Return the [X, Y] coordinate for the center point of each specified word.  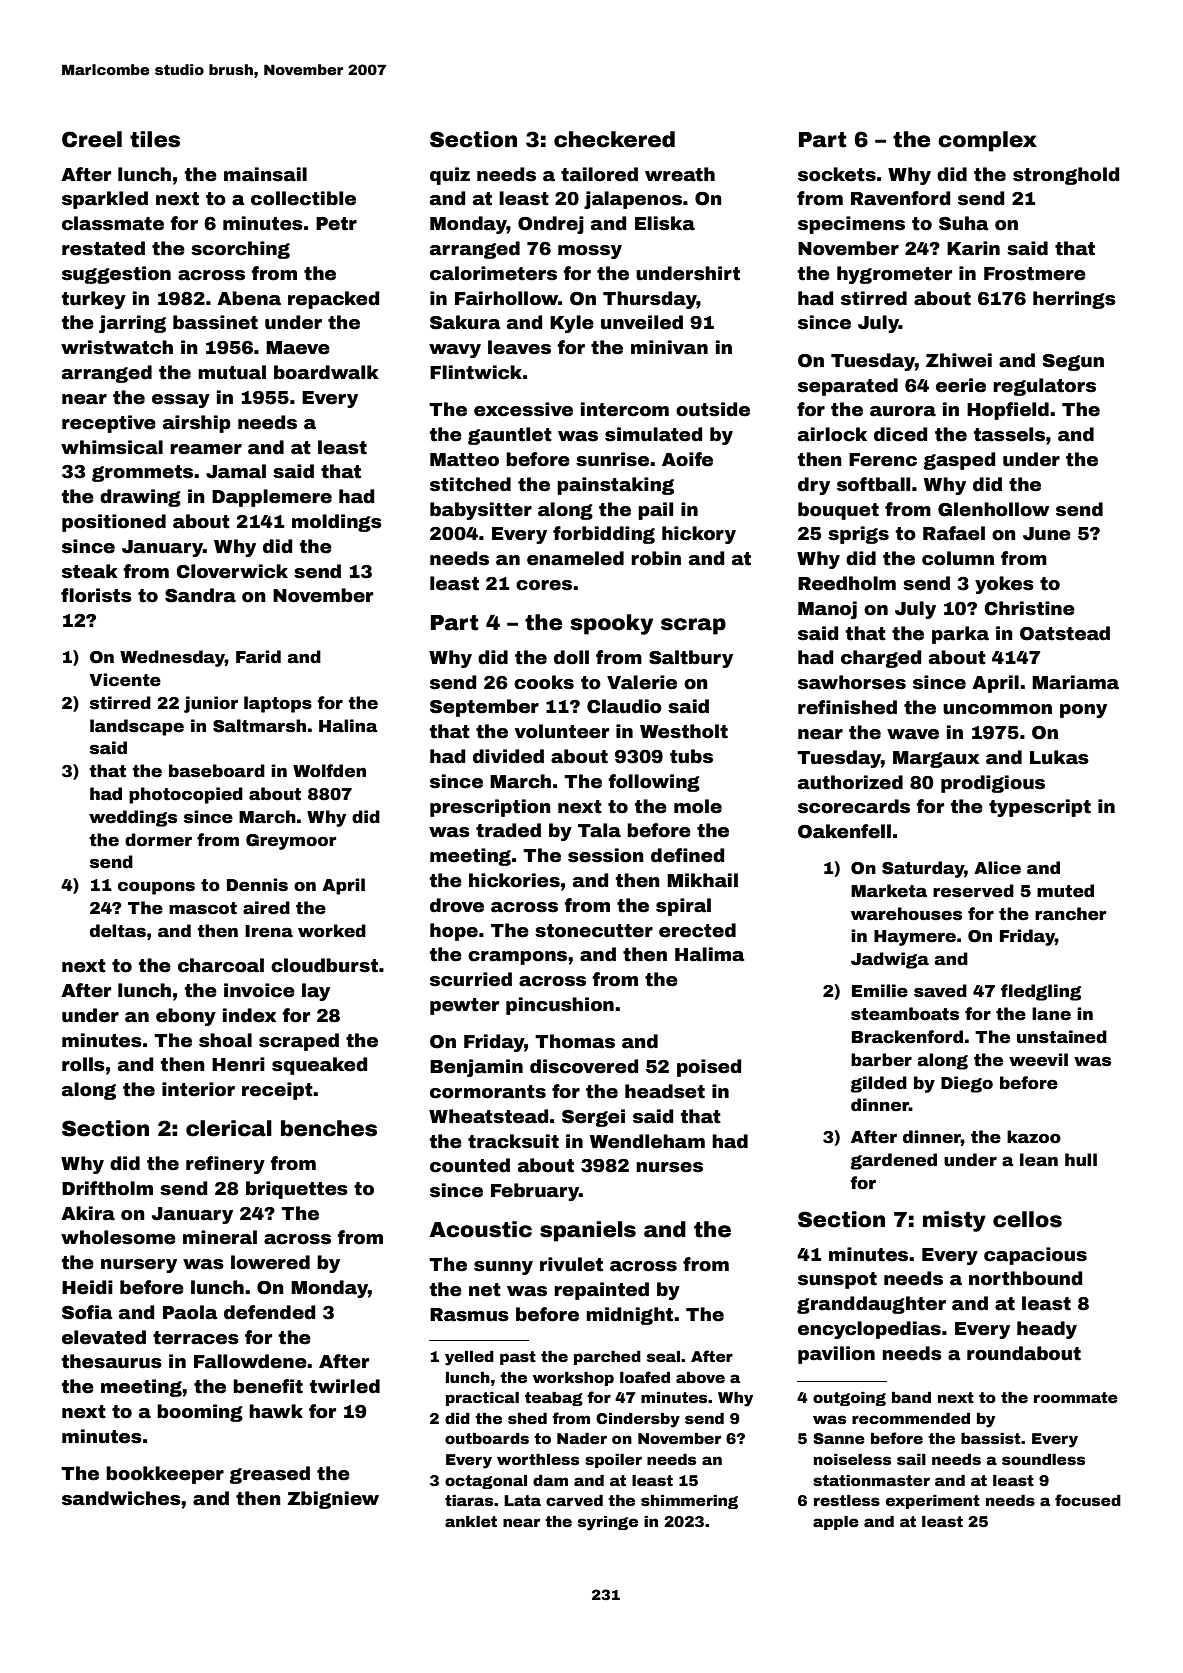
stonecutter [594, 931]
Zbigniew [333, 1500]
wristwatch [117, 347]
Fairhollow [506, 298]
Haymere [915, 938]
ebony [186, 1017]
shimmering [689, 1502]
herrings [1074, 300]
